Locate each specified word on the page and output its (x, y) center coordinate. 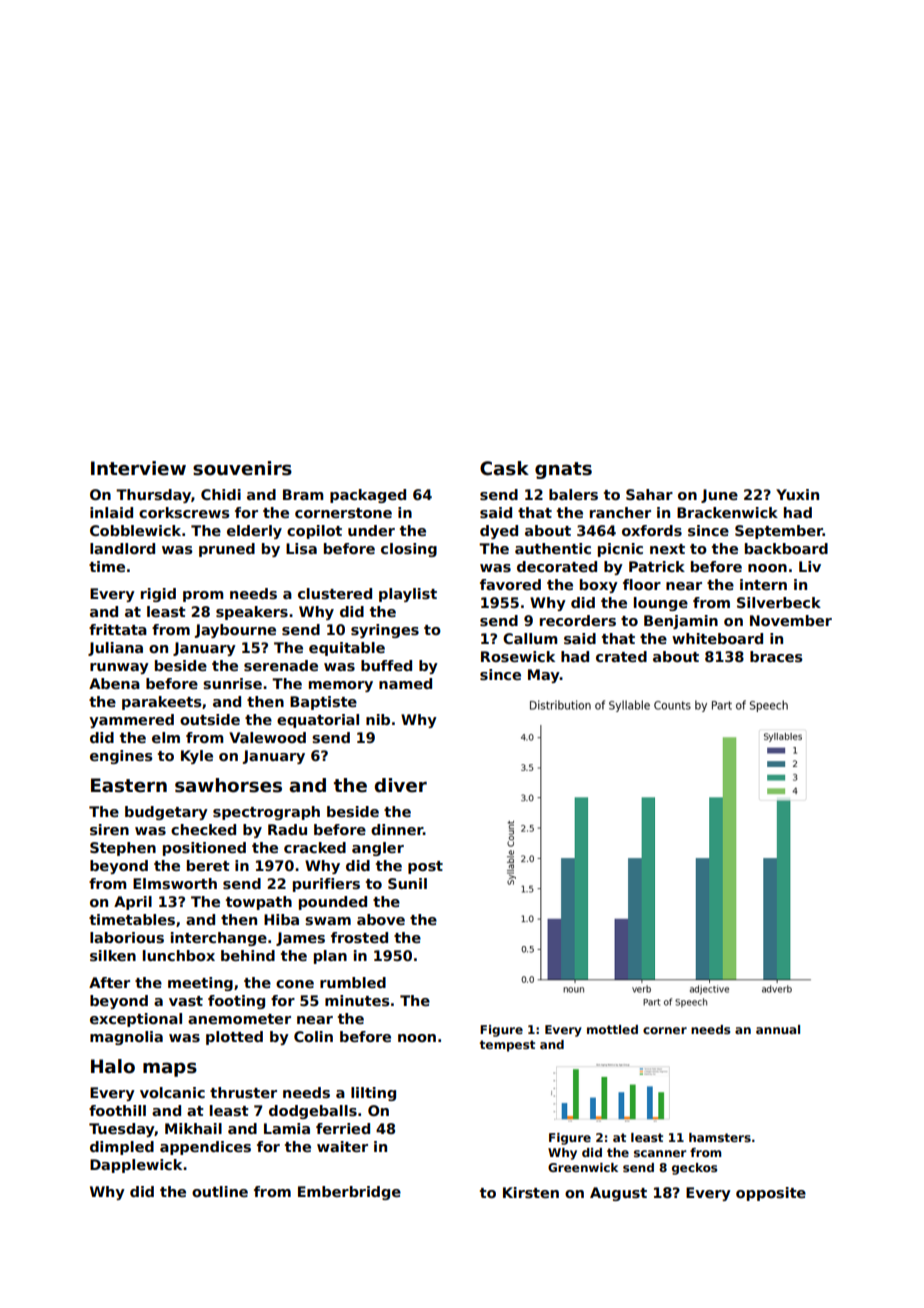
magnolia (126, 1038)
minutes (357, 1000)
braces (776, 656)
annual (778, 1029)
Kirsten (531, 1192)
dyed (499, 532)
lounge (661, 604)
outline (220, 1191)
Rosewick (518, 656)
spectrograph (266, 813)
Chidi (221, 494)
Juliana (115, 649)
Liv (810, 566)
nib (378, 719)
